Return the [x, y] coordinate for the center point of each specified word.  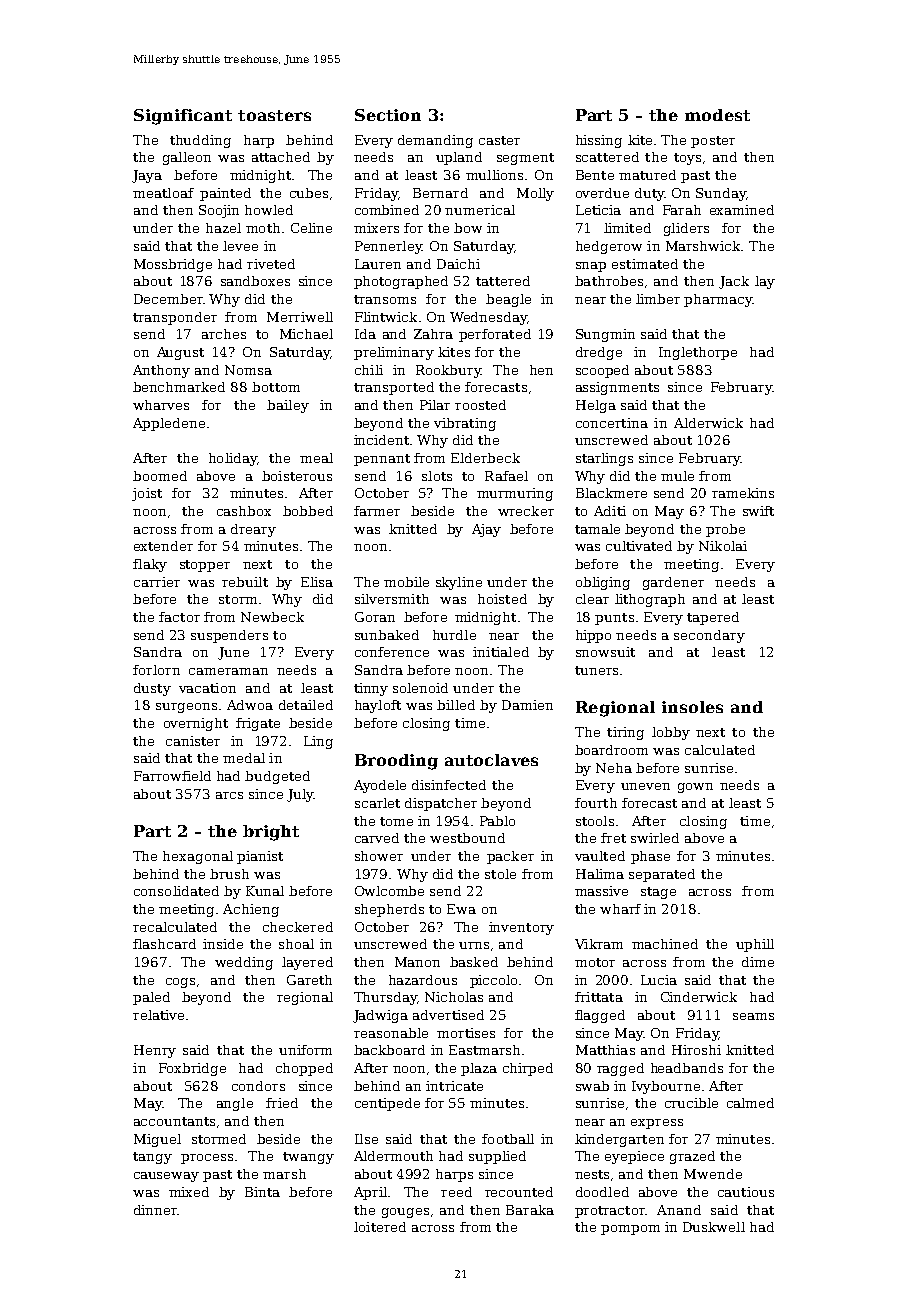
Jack [734, 282]
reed [456, 1192]
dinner [156, 1210]
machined [665, 944]
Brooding [396, 762]
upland [459, 158]
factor [179, 617]
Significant [183, 117]
